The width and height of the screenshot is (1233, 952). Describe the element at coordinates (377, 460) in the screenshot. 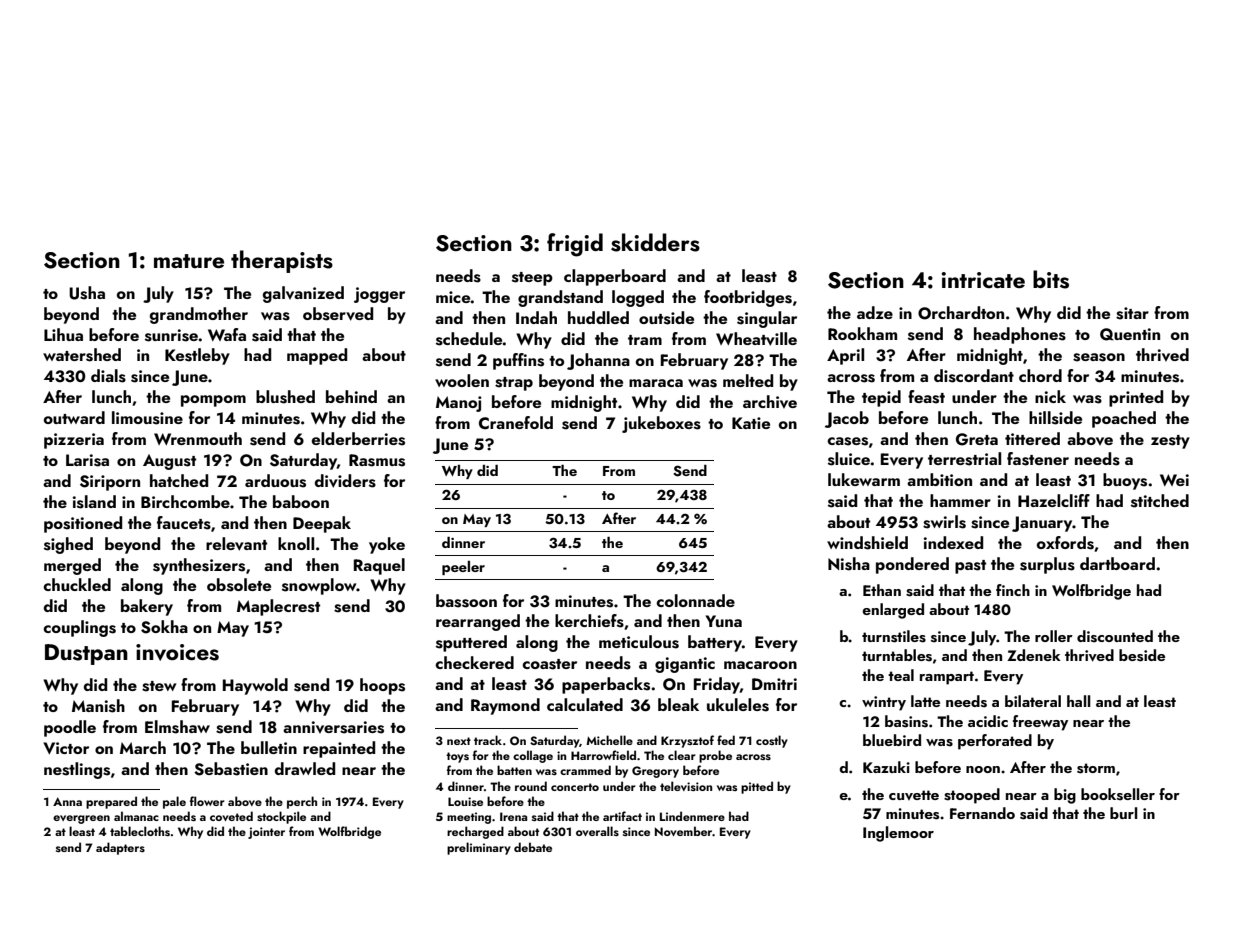

I see `Rasmus` at that location.
